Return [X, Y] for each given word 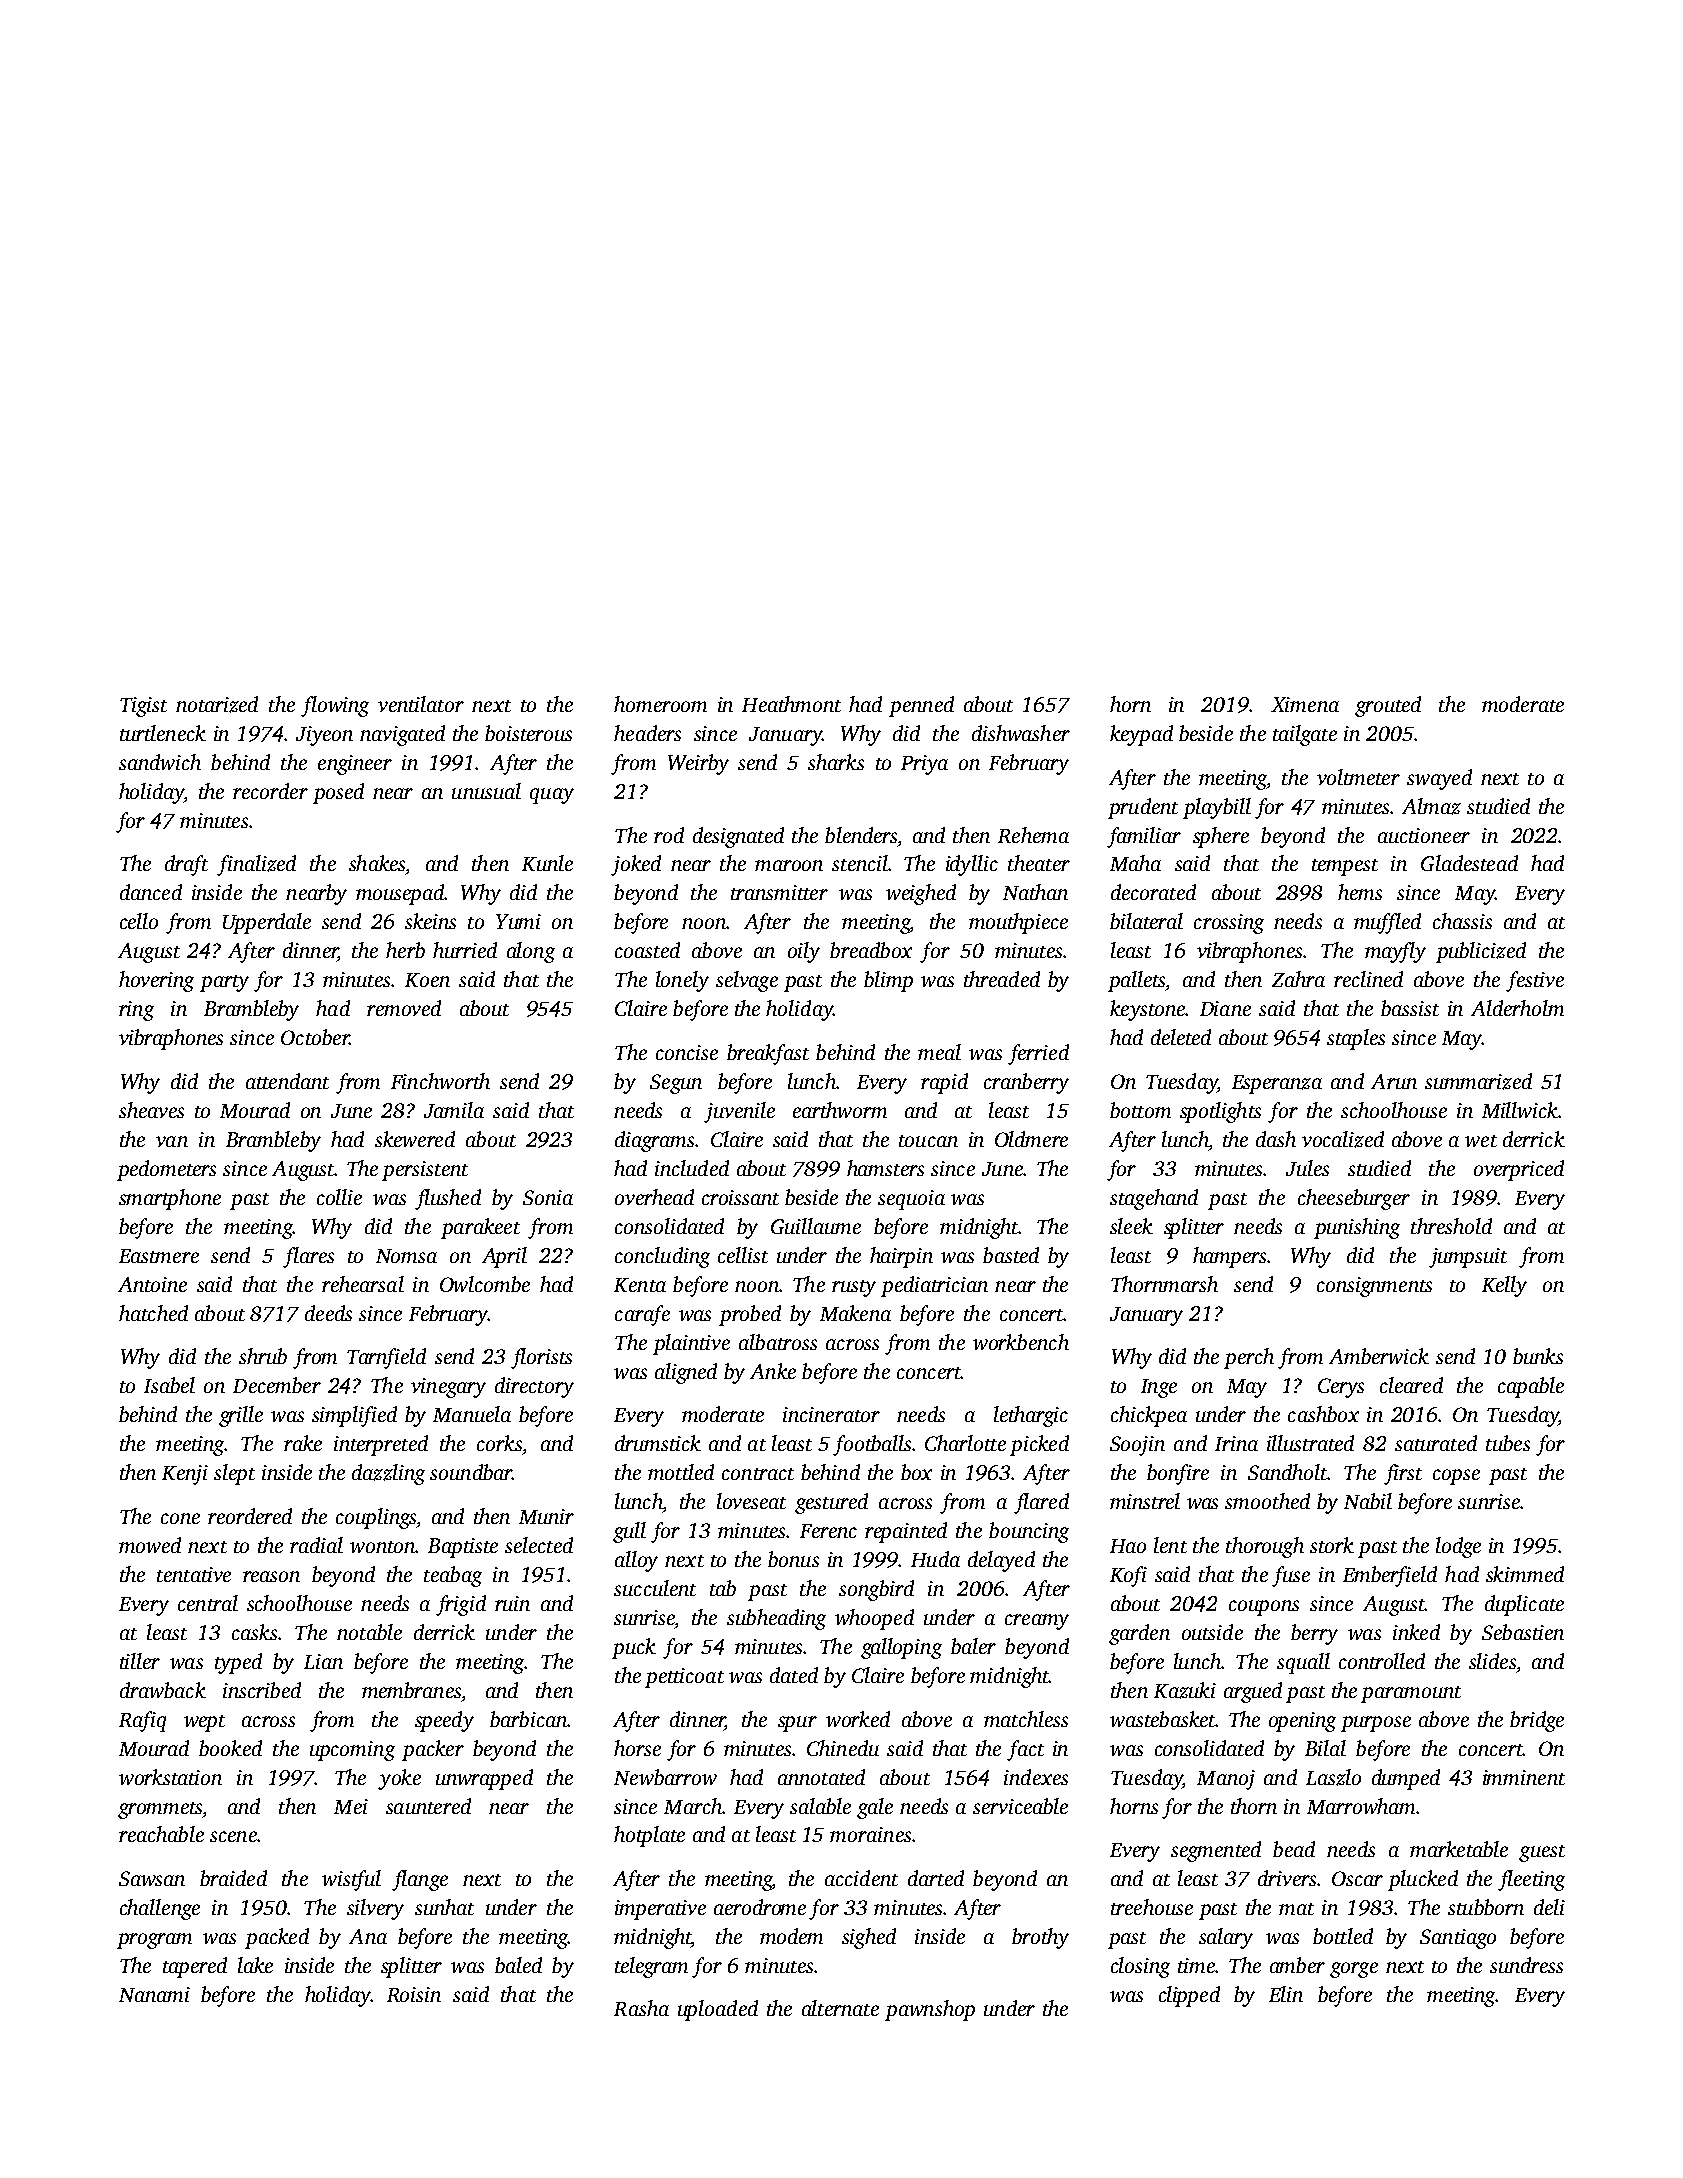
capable [1531, 1387]
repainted [906, 1532]
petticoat [684, 1678]
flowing [335, 706]
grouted [1388, 706]
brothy [1040, 1938]
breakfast [768, 1054]
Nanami [154, 1994]
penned [921, 706]
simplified [354, 1416]
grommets [160, 1810]
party [224, 983]
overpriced [1519, 1170]
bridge [1537, 1721]
